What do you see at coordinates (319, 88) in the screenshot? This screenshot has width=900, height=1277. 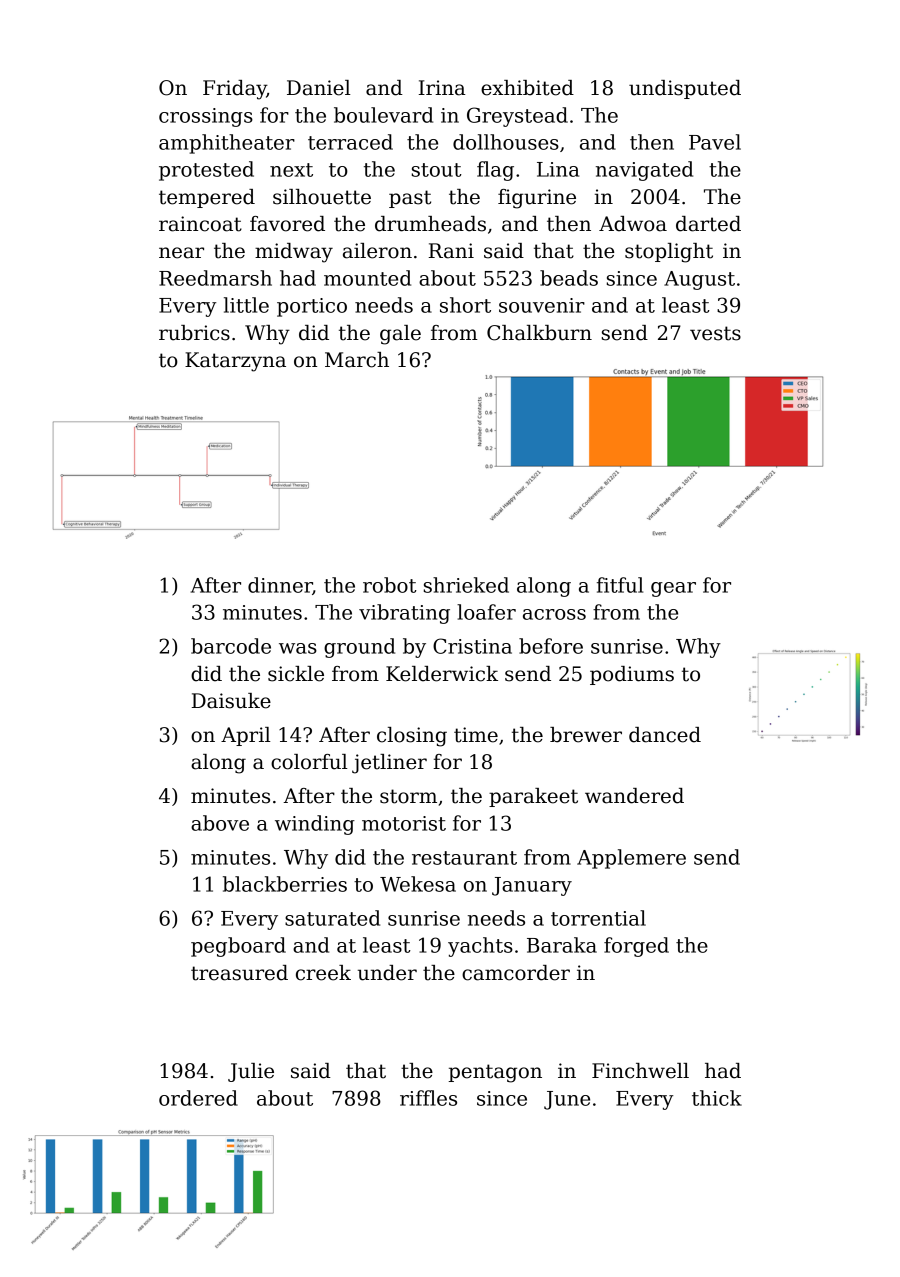 I see `Daniel` at bounding box center [319, 88].
